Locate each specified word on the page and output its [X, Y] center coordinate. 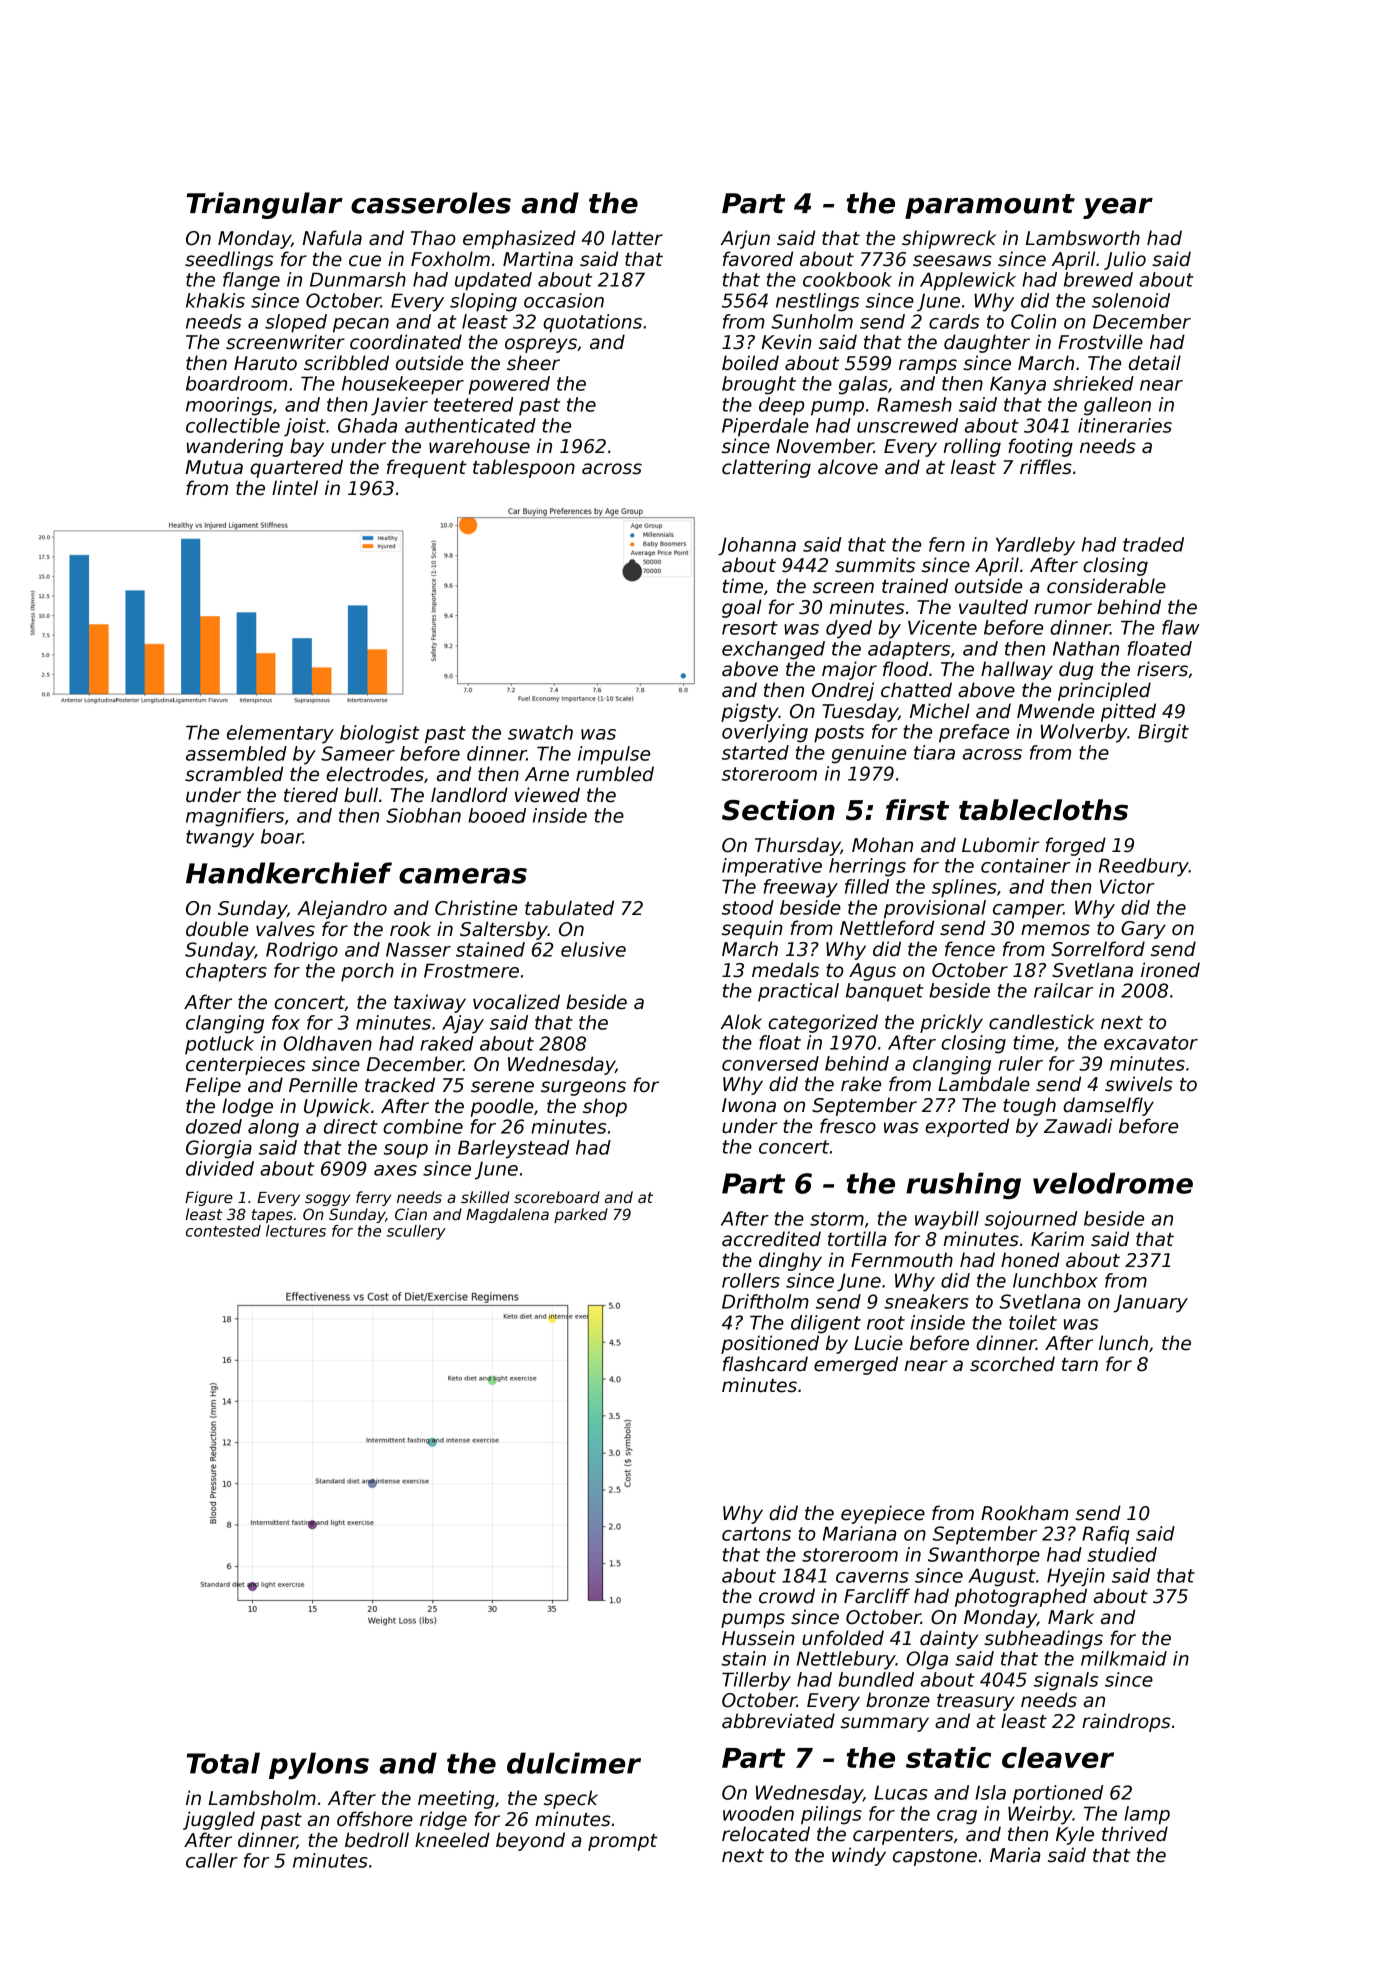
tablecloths [1043, 810]
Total [223, 1763]
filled [867, 886]
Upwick [337, 1107]
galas [863, 385]
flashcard [765, 1364]
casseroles [431, 203]
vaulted [993, 607]
